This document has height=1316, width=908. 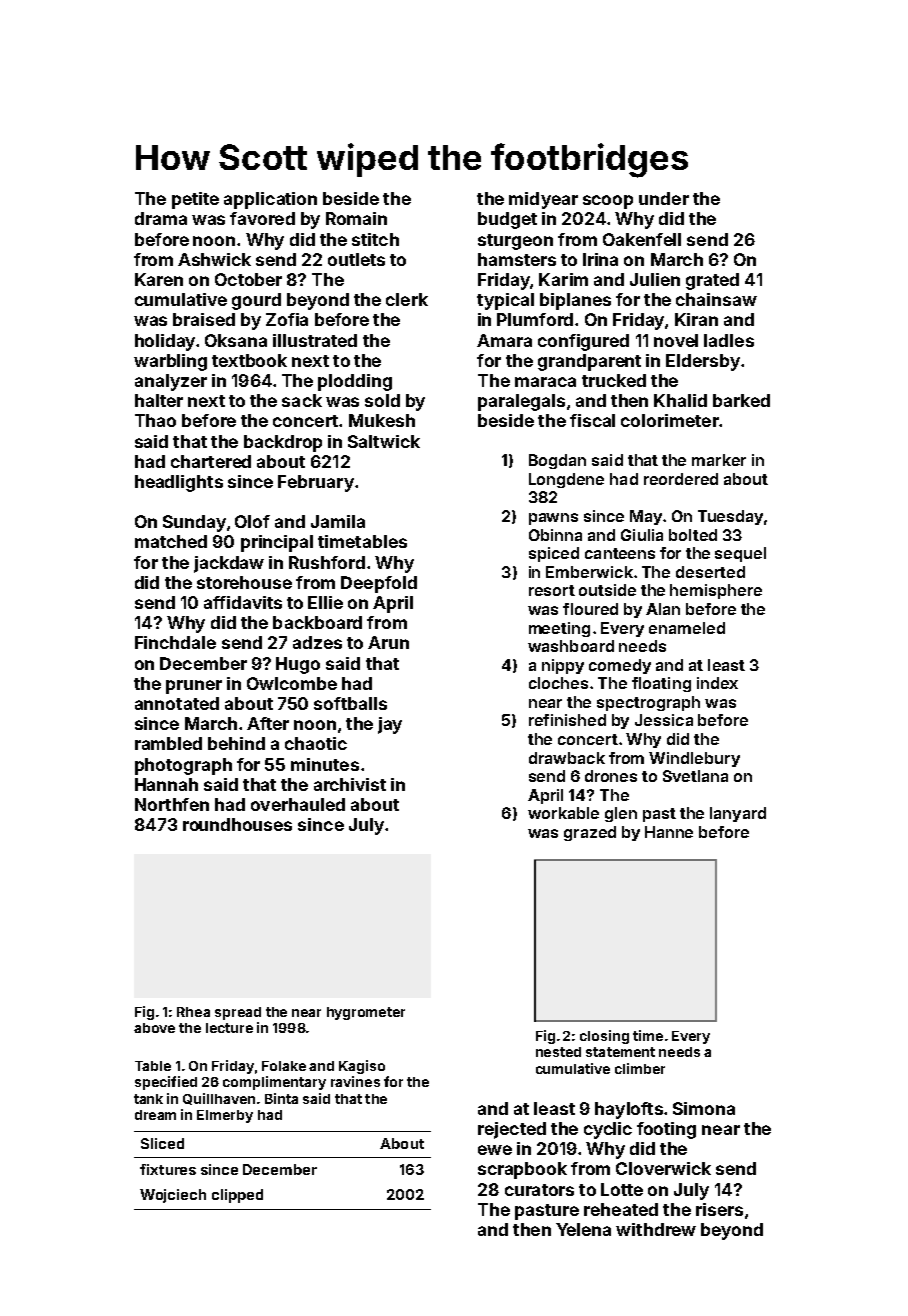 What do you see at coordinates (555, 535) in the document?
I see `Obinna` at bounding box center [555, 535].
